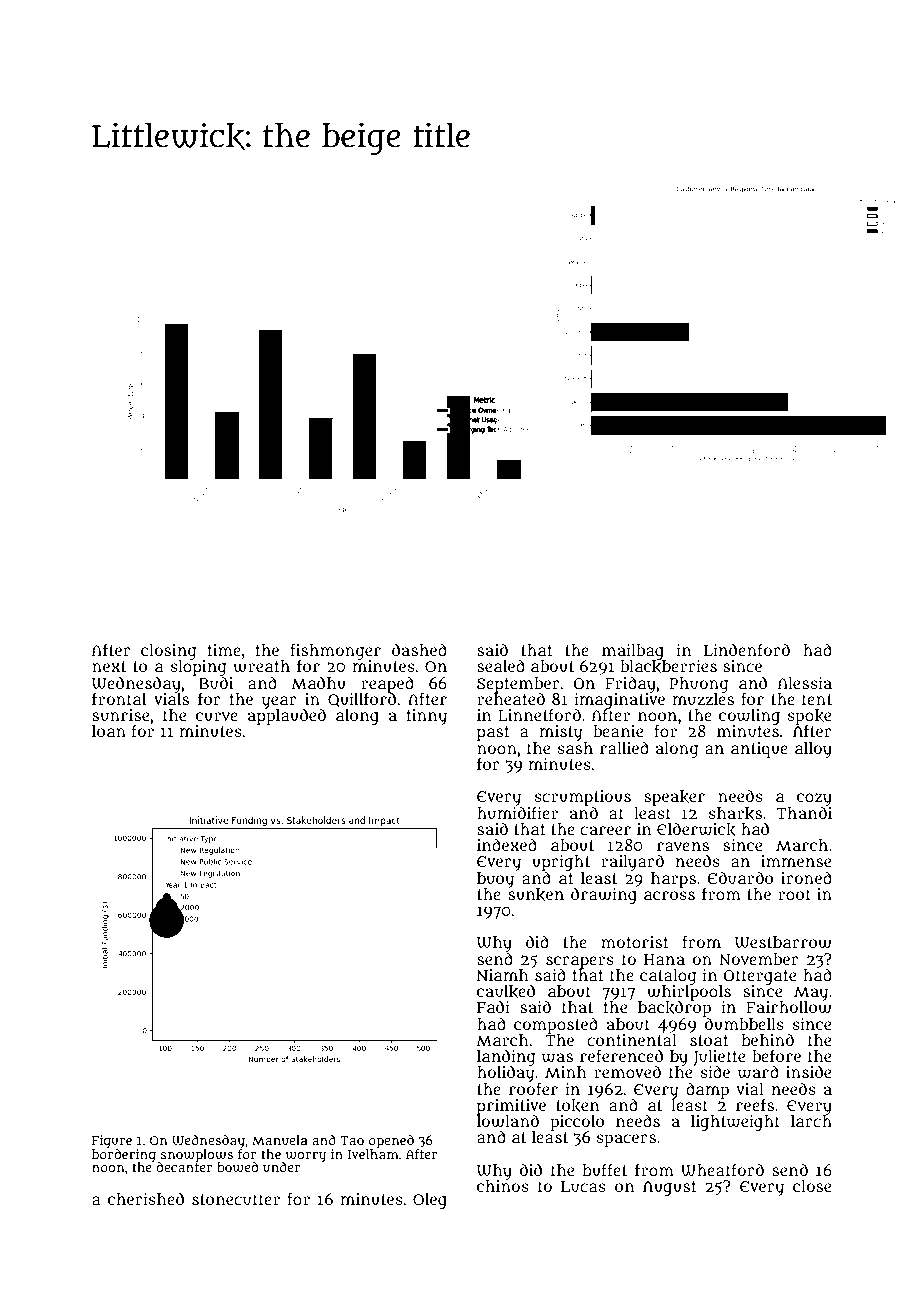 This screenshot has width=924, height=1314. I want to click on cherished, so click(146, 1198).
